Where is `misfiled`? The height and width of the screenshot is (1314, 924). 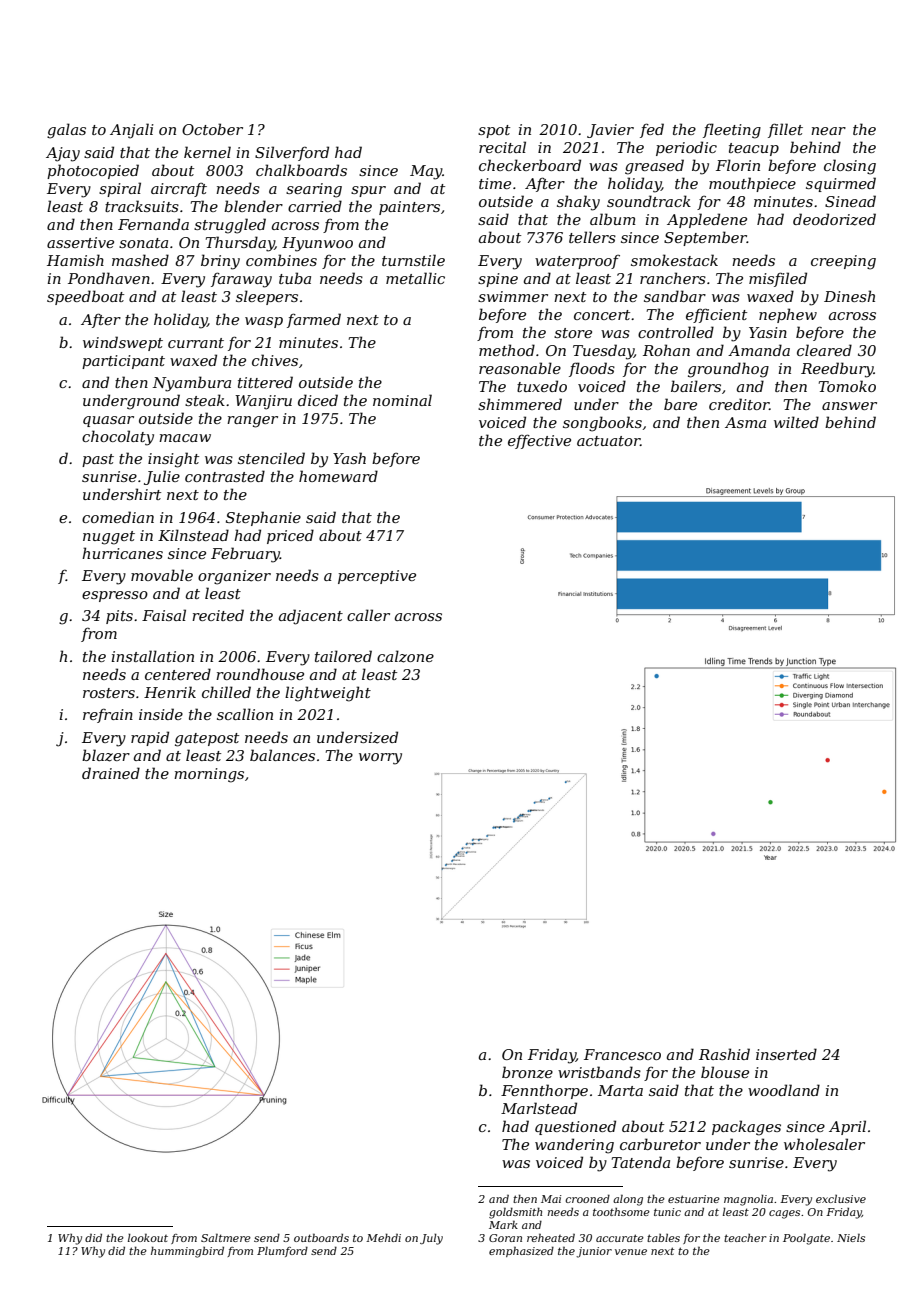 misfiled is located at coordinates (778, 279).
